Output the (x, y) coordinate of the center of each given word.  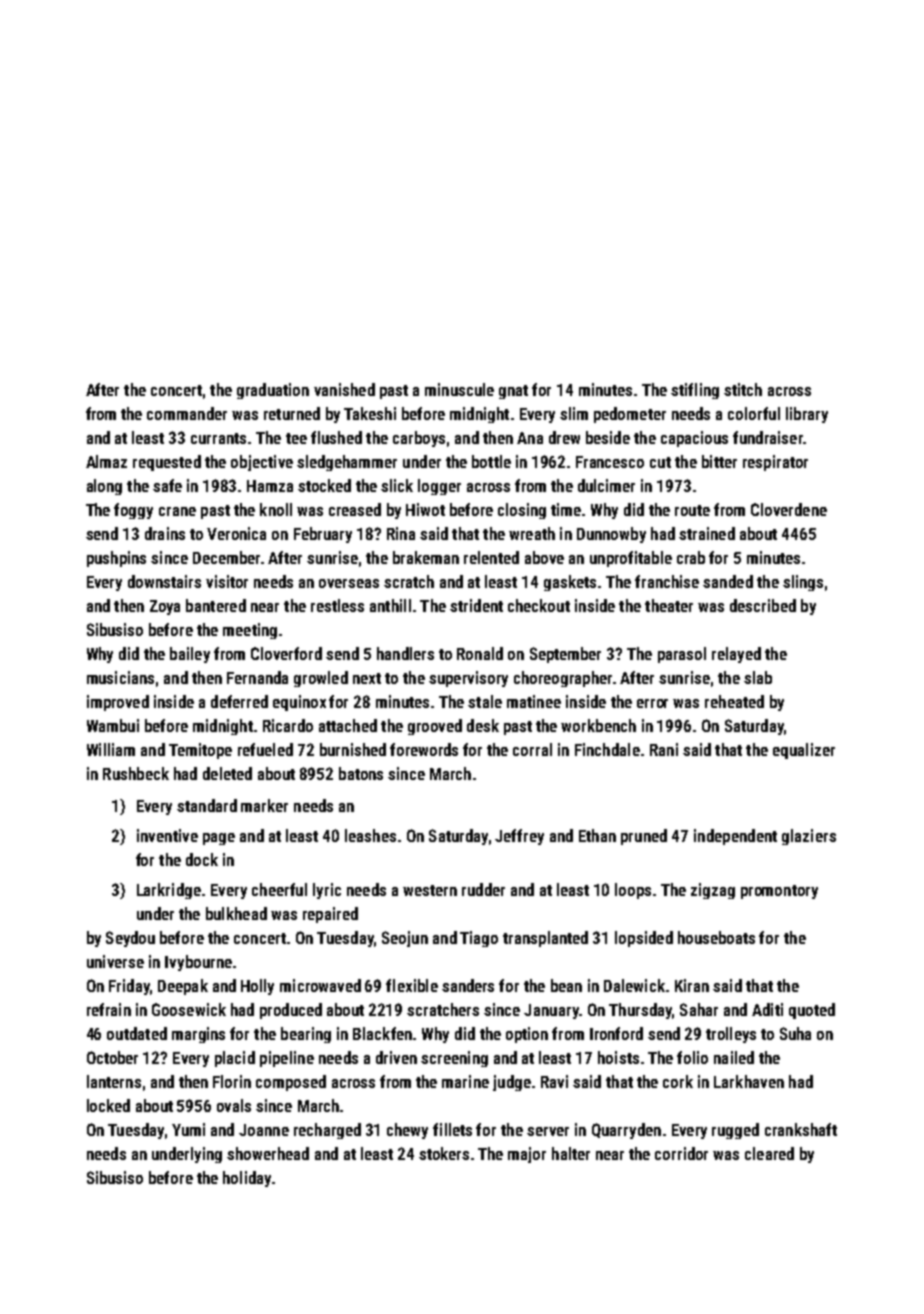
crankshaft (801, 1129)
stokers (444, 1153)
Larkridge (169, 891)
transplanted (545, 939)
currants (218, 438)
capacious (694, 439)
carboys (419, 439)
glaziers (809, 837)
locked (108, 1105)
